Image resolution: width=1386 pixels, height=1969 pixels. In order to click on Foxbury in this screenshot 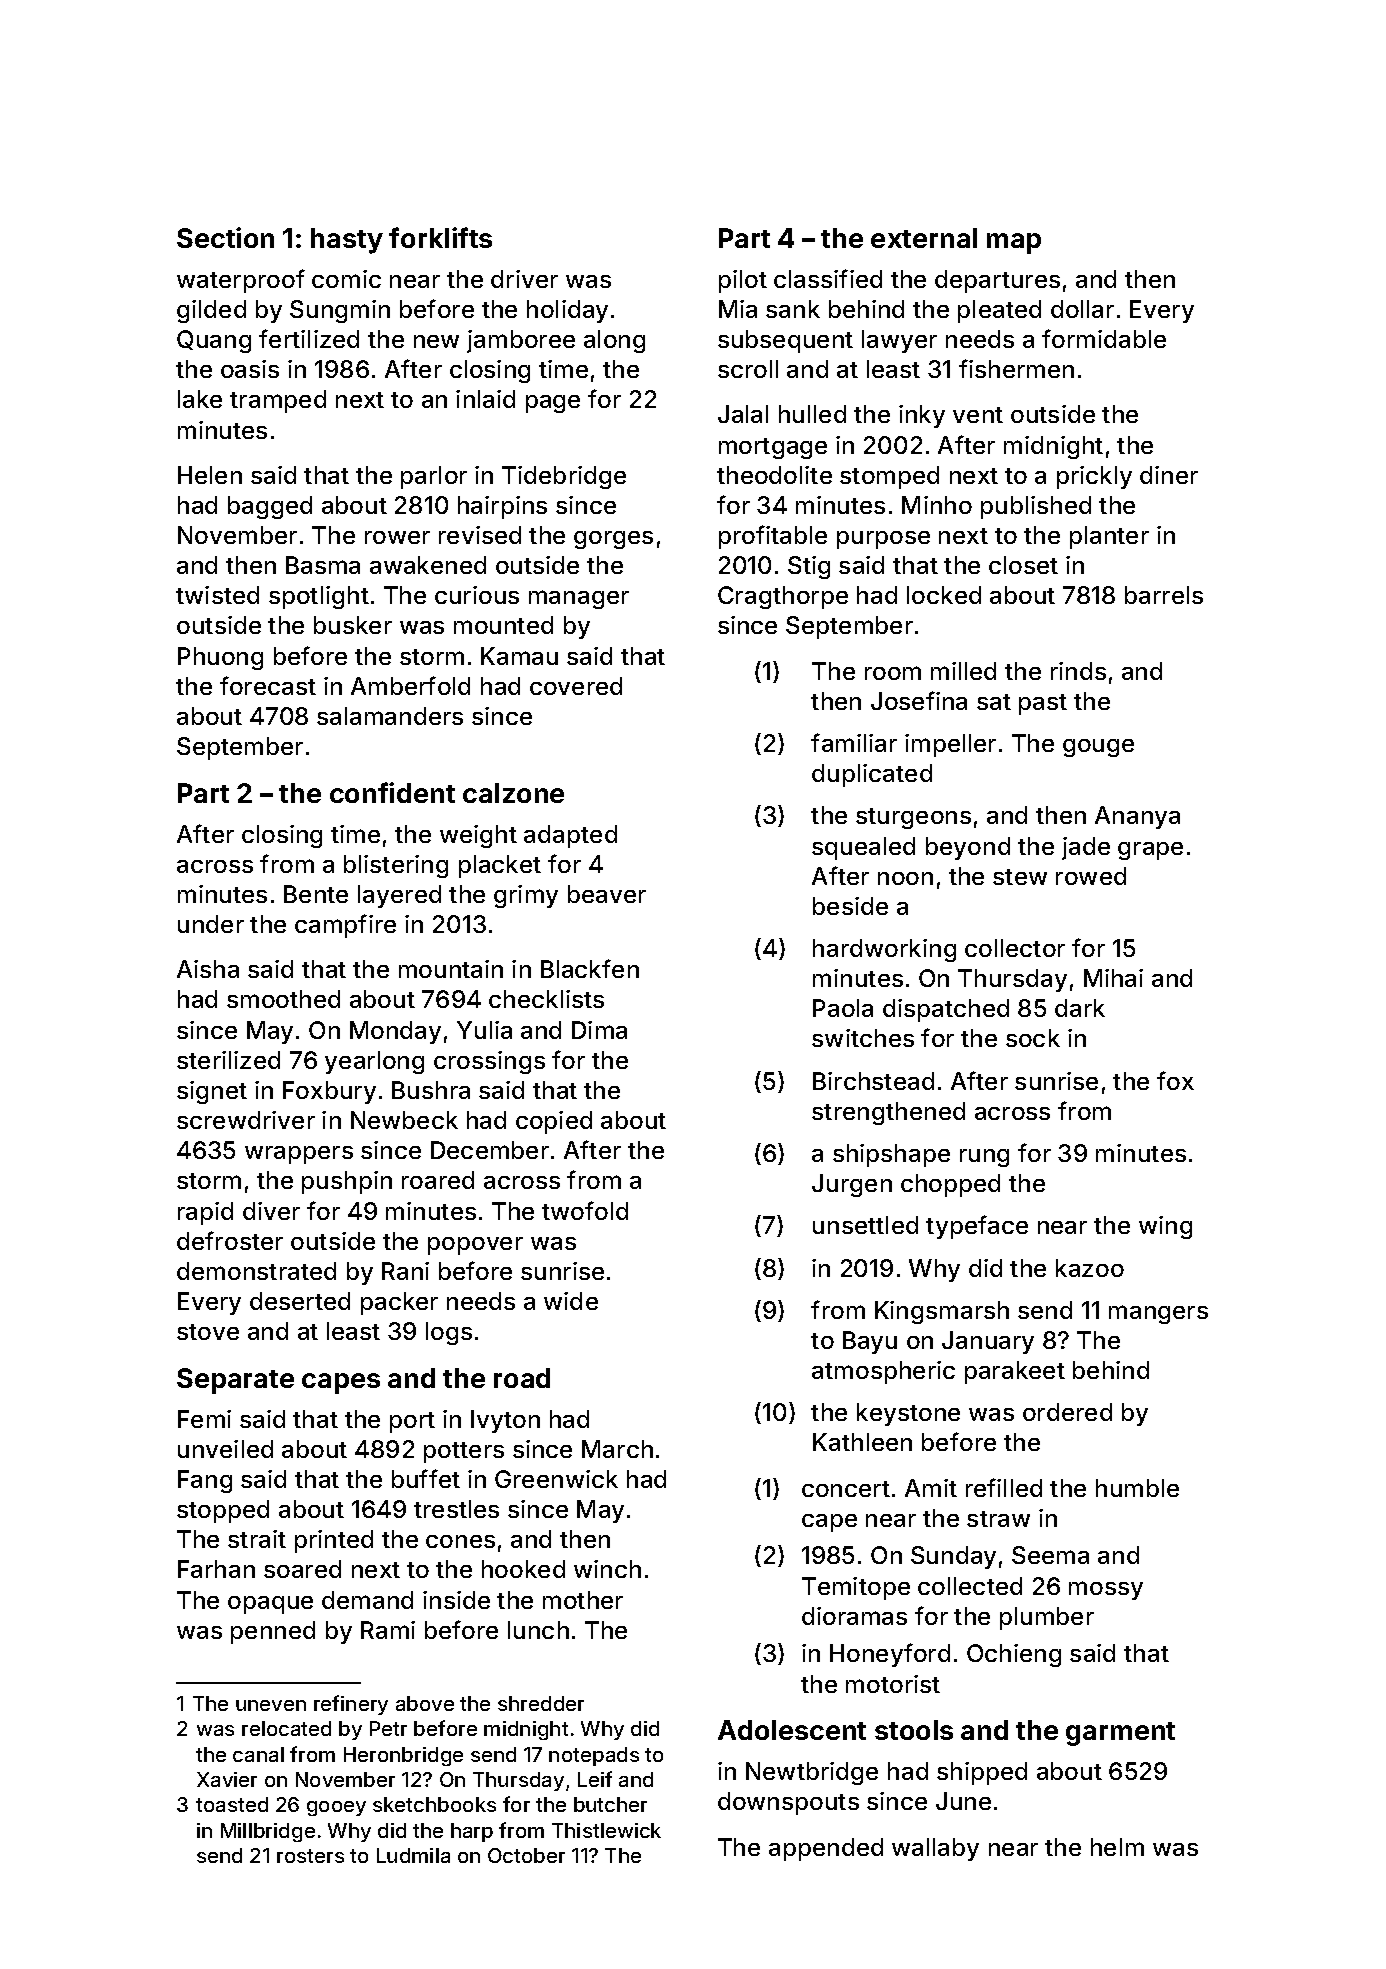, I will do `click(329, 1092)`.
